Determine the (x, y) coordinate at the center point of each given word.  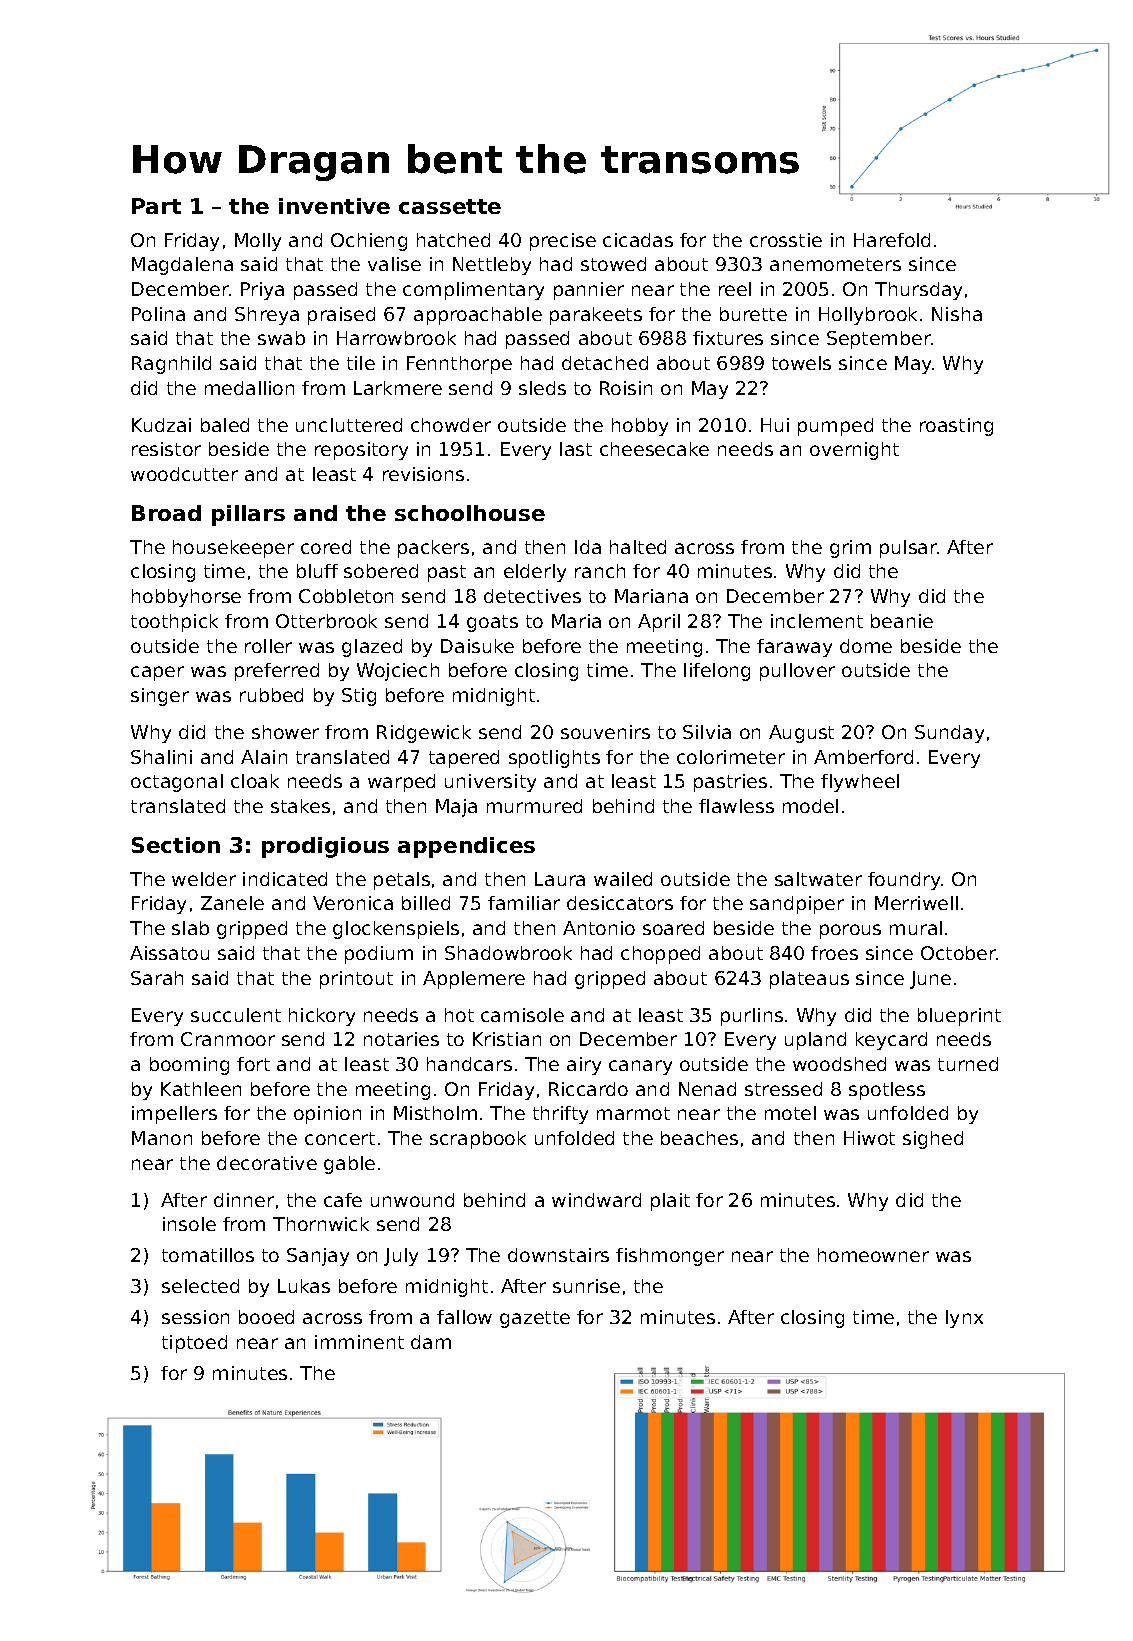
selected (200, 1286)
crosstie (786, 240)
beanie (902, 621)
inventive (334, 206)
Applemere (474, 980)
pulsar (908, 549)
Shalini (161, 757)
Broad (166, 513)
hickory (322, 1017)
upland (815, 1041)
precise (563, 242)
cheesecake (654, 449)
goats (492, 623)
